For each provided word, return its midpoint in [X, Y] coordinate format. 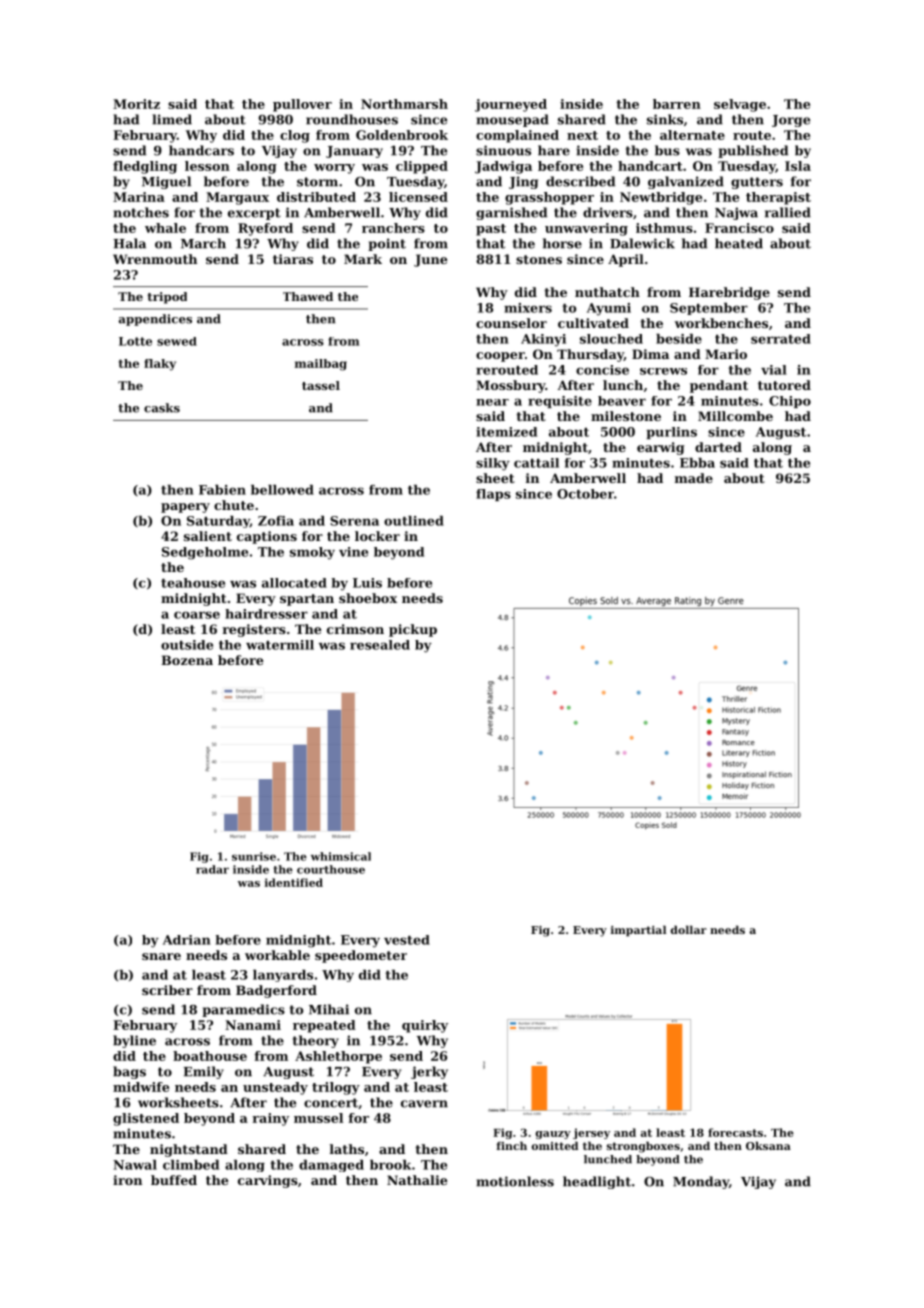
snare [161, 956]
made [694, 478]
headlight [597, 1182]
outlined [414, 521]
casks [162, 408]
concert [331, 1103]
